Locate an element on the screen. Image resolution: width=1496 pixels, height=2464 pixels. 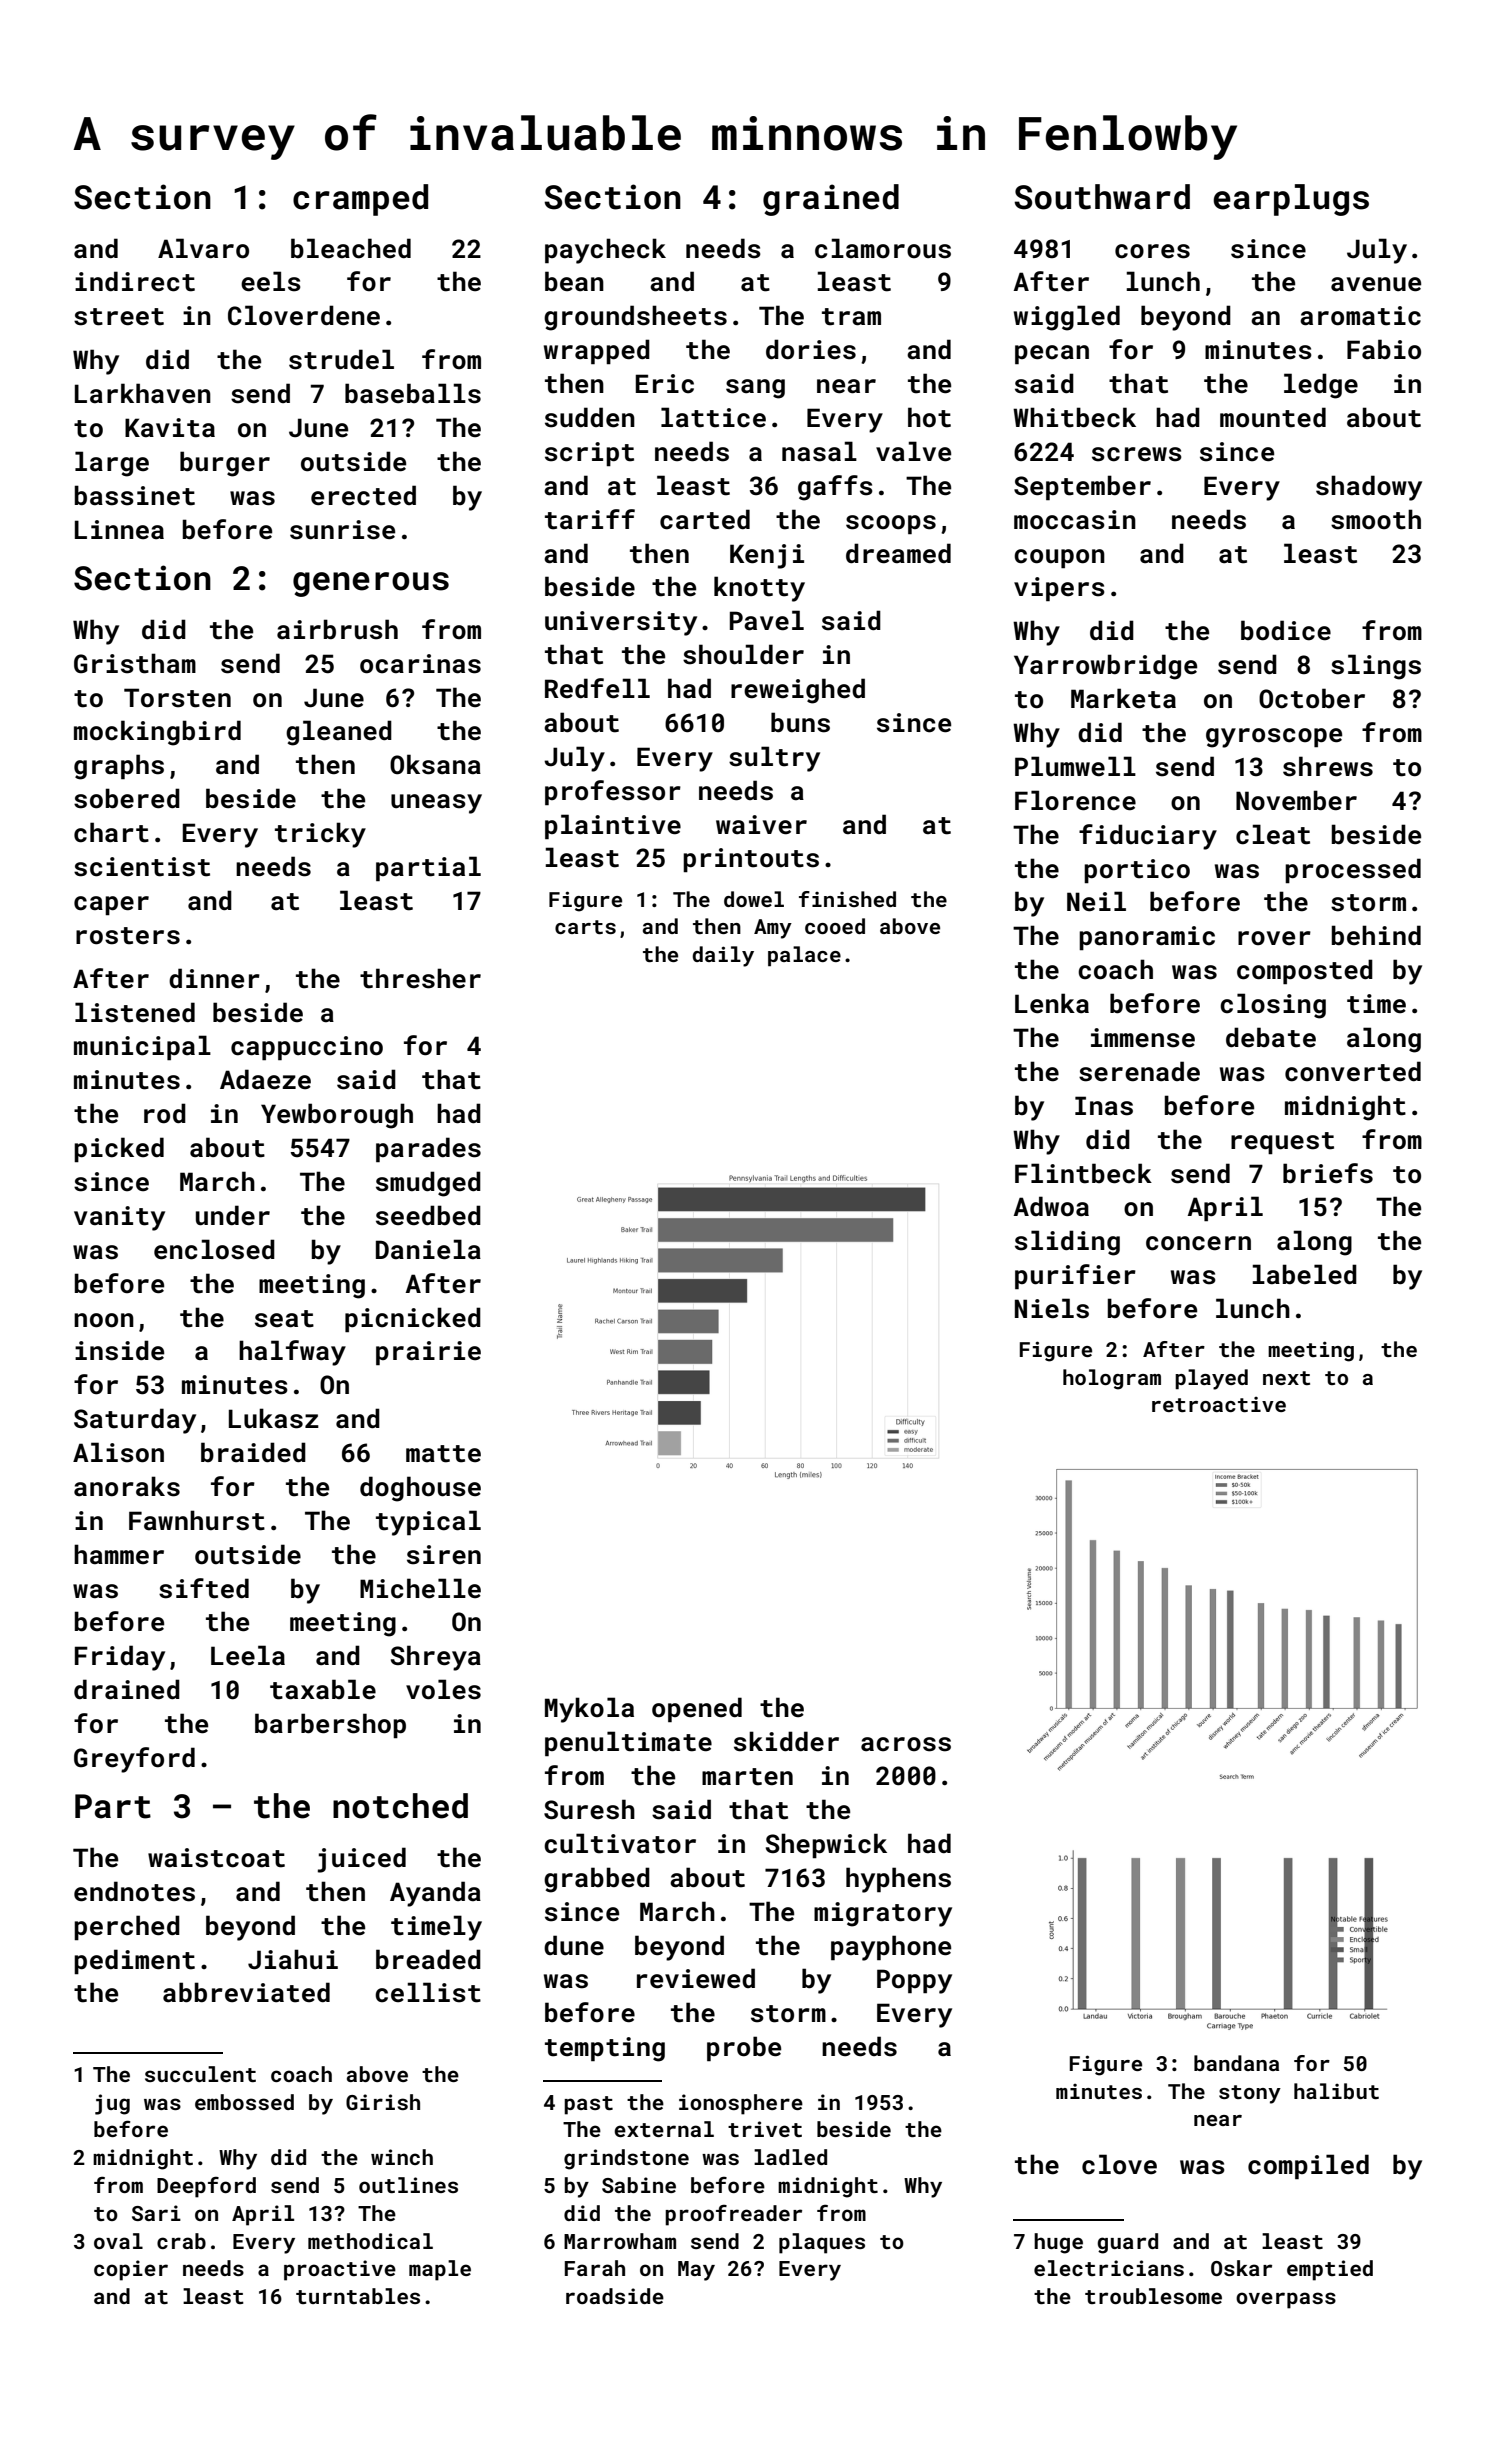
briefs is located at coordinates (1328, 1173).
